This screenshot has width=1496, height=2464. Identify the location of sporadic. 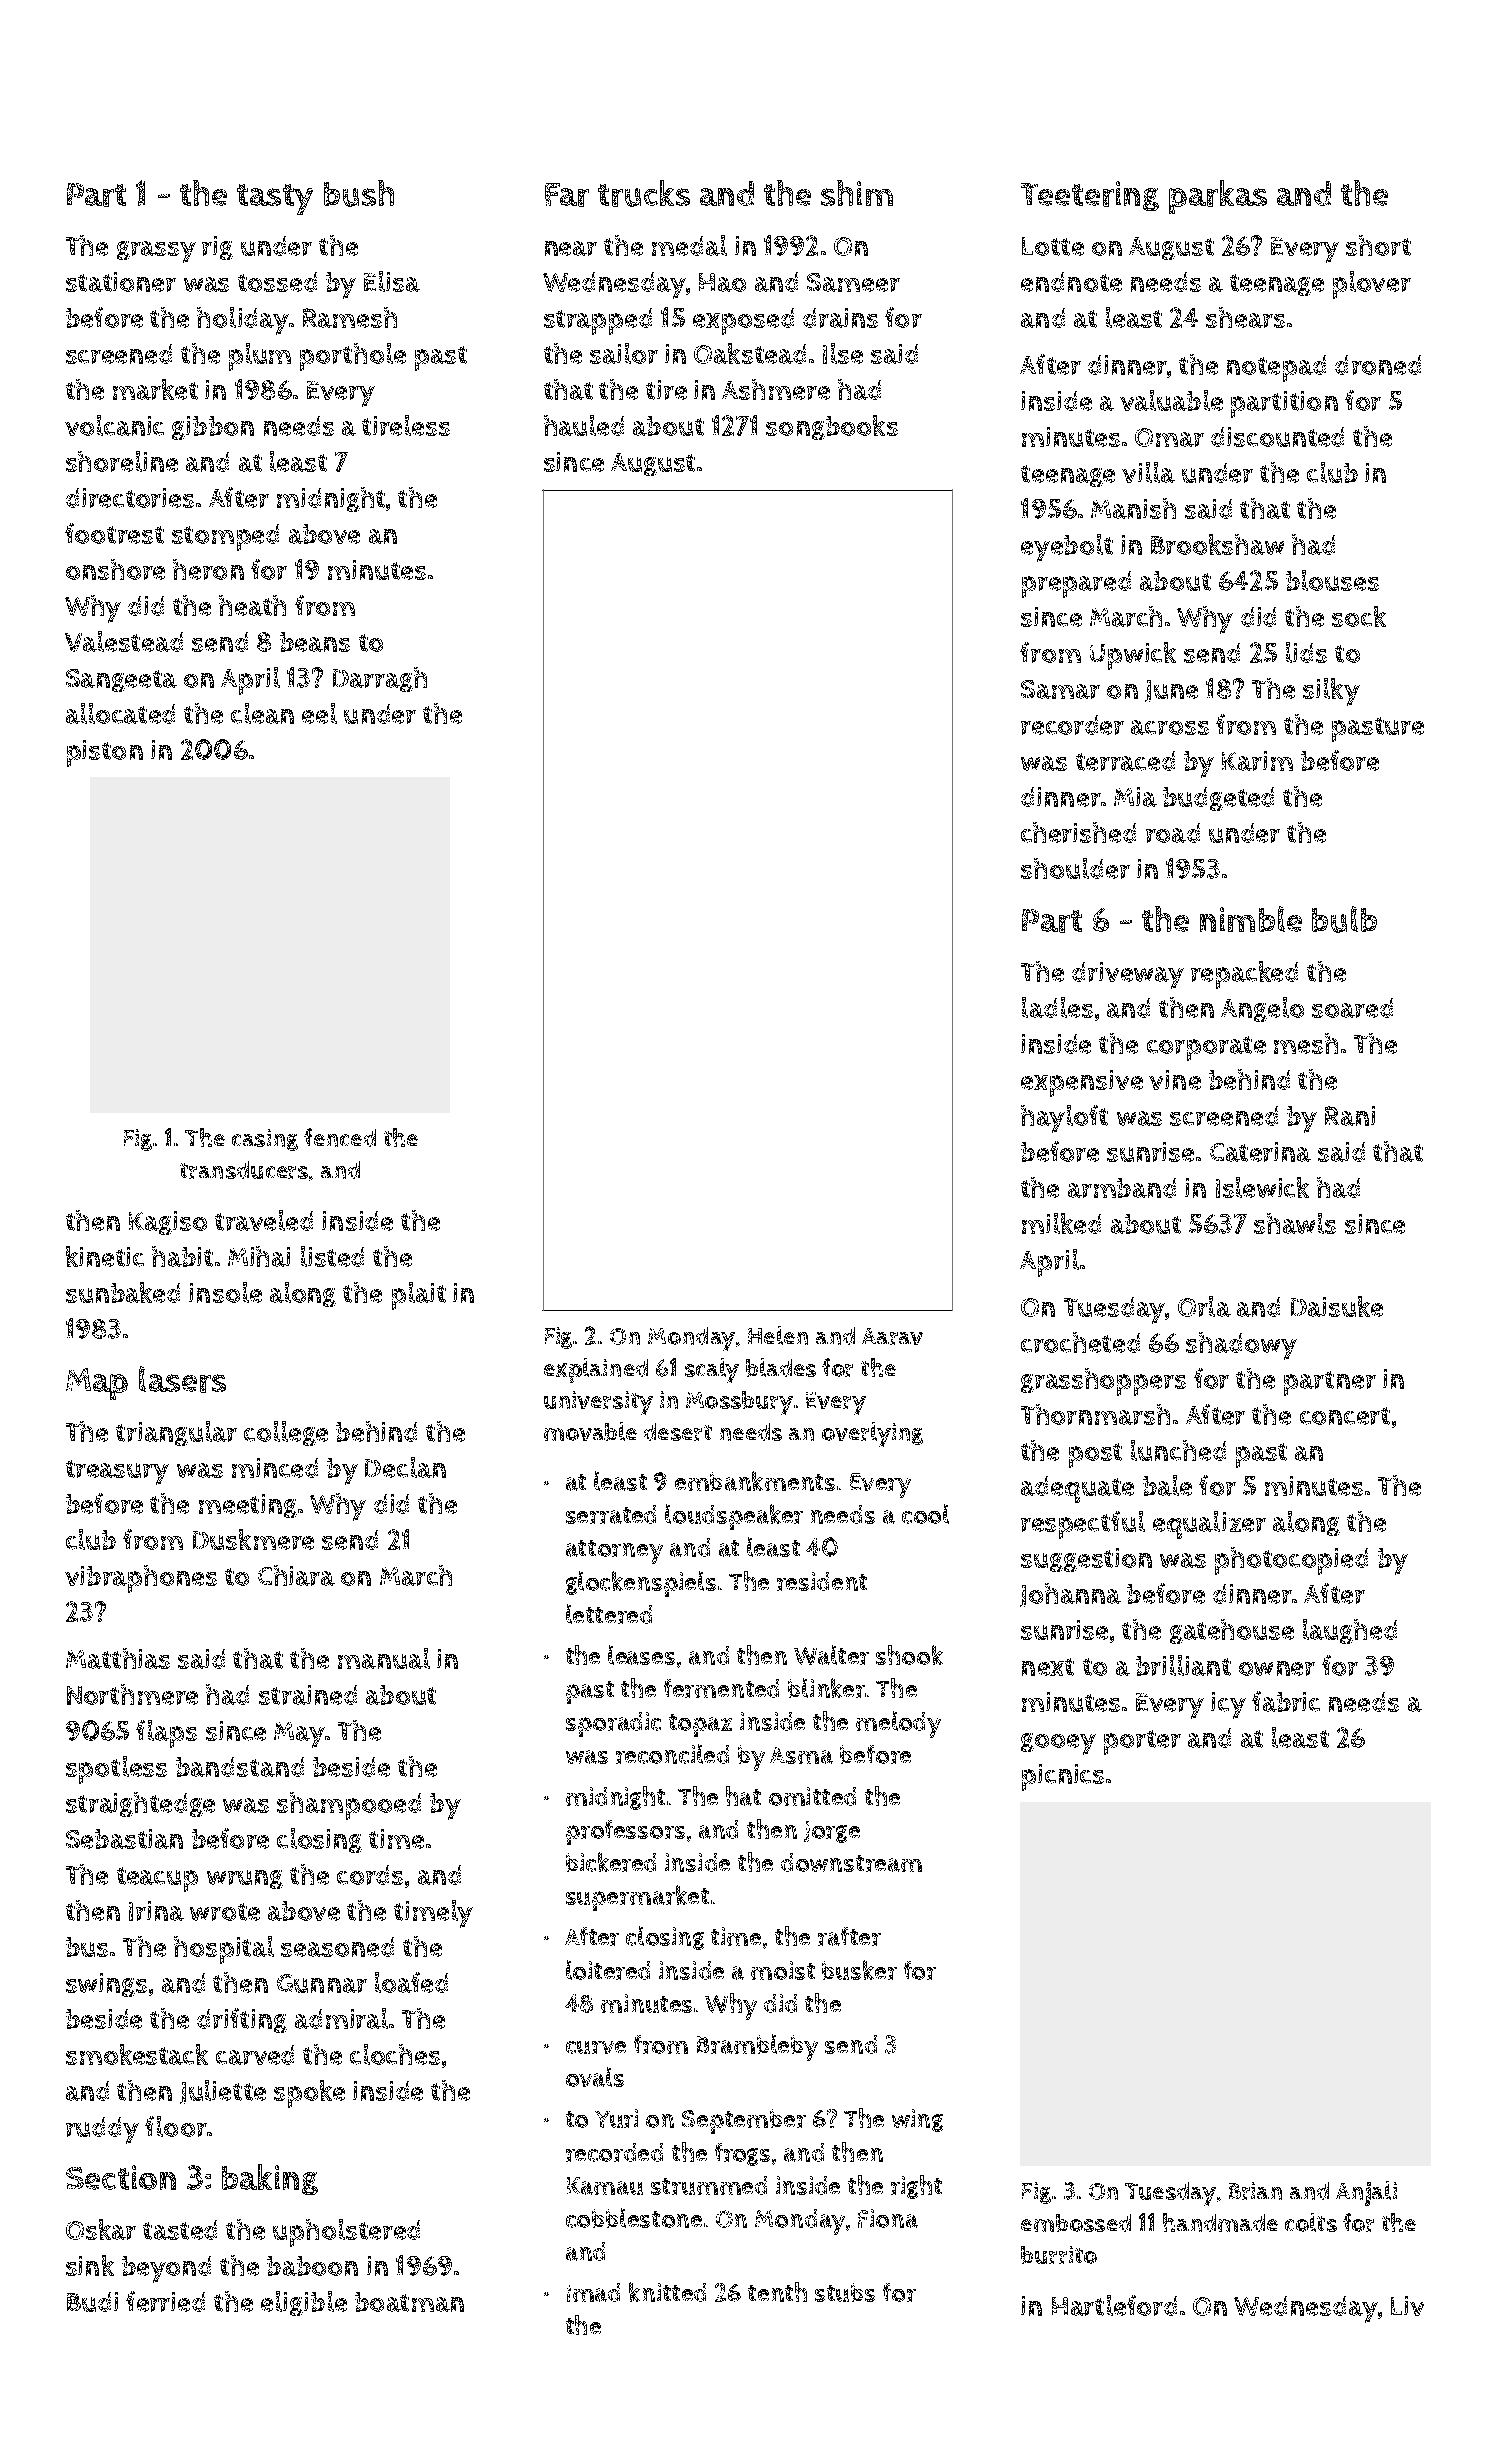
(613, 1724).
